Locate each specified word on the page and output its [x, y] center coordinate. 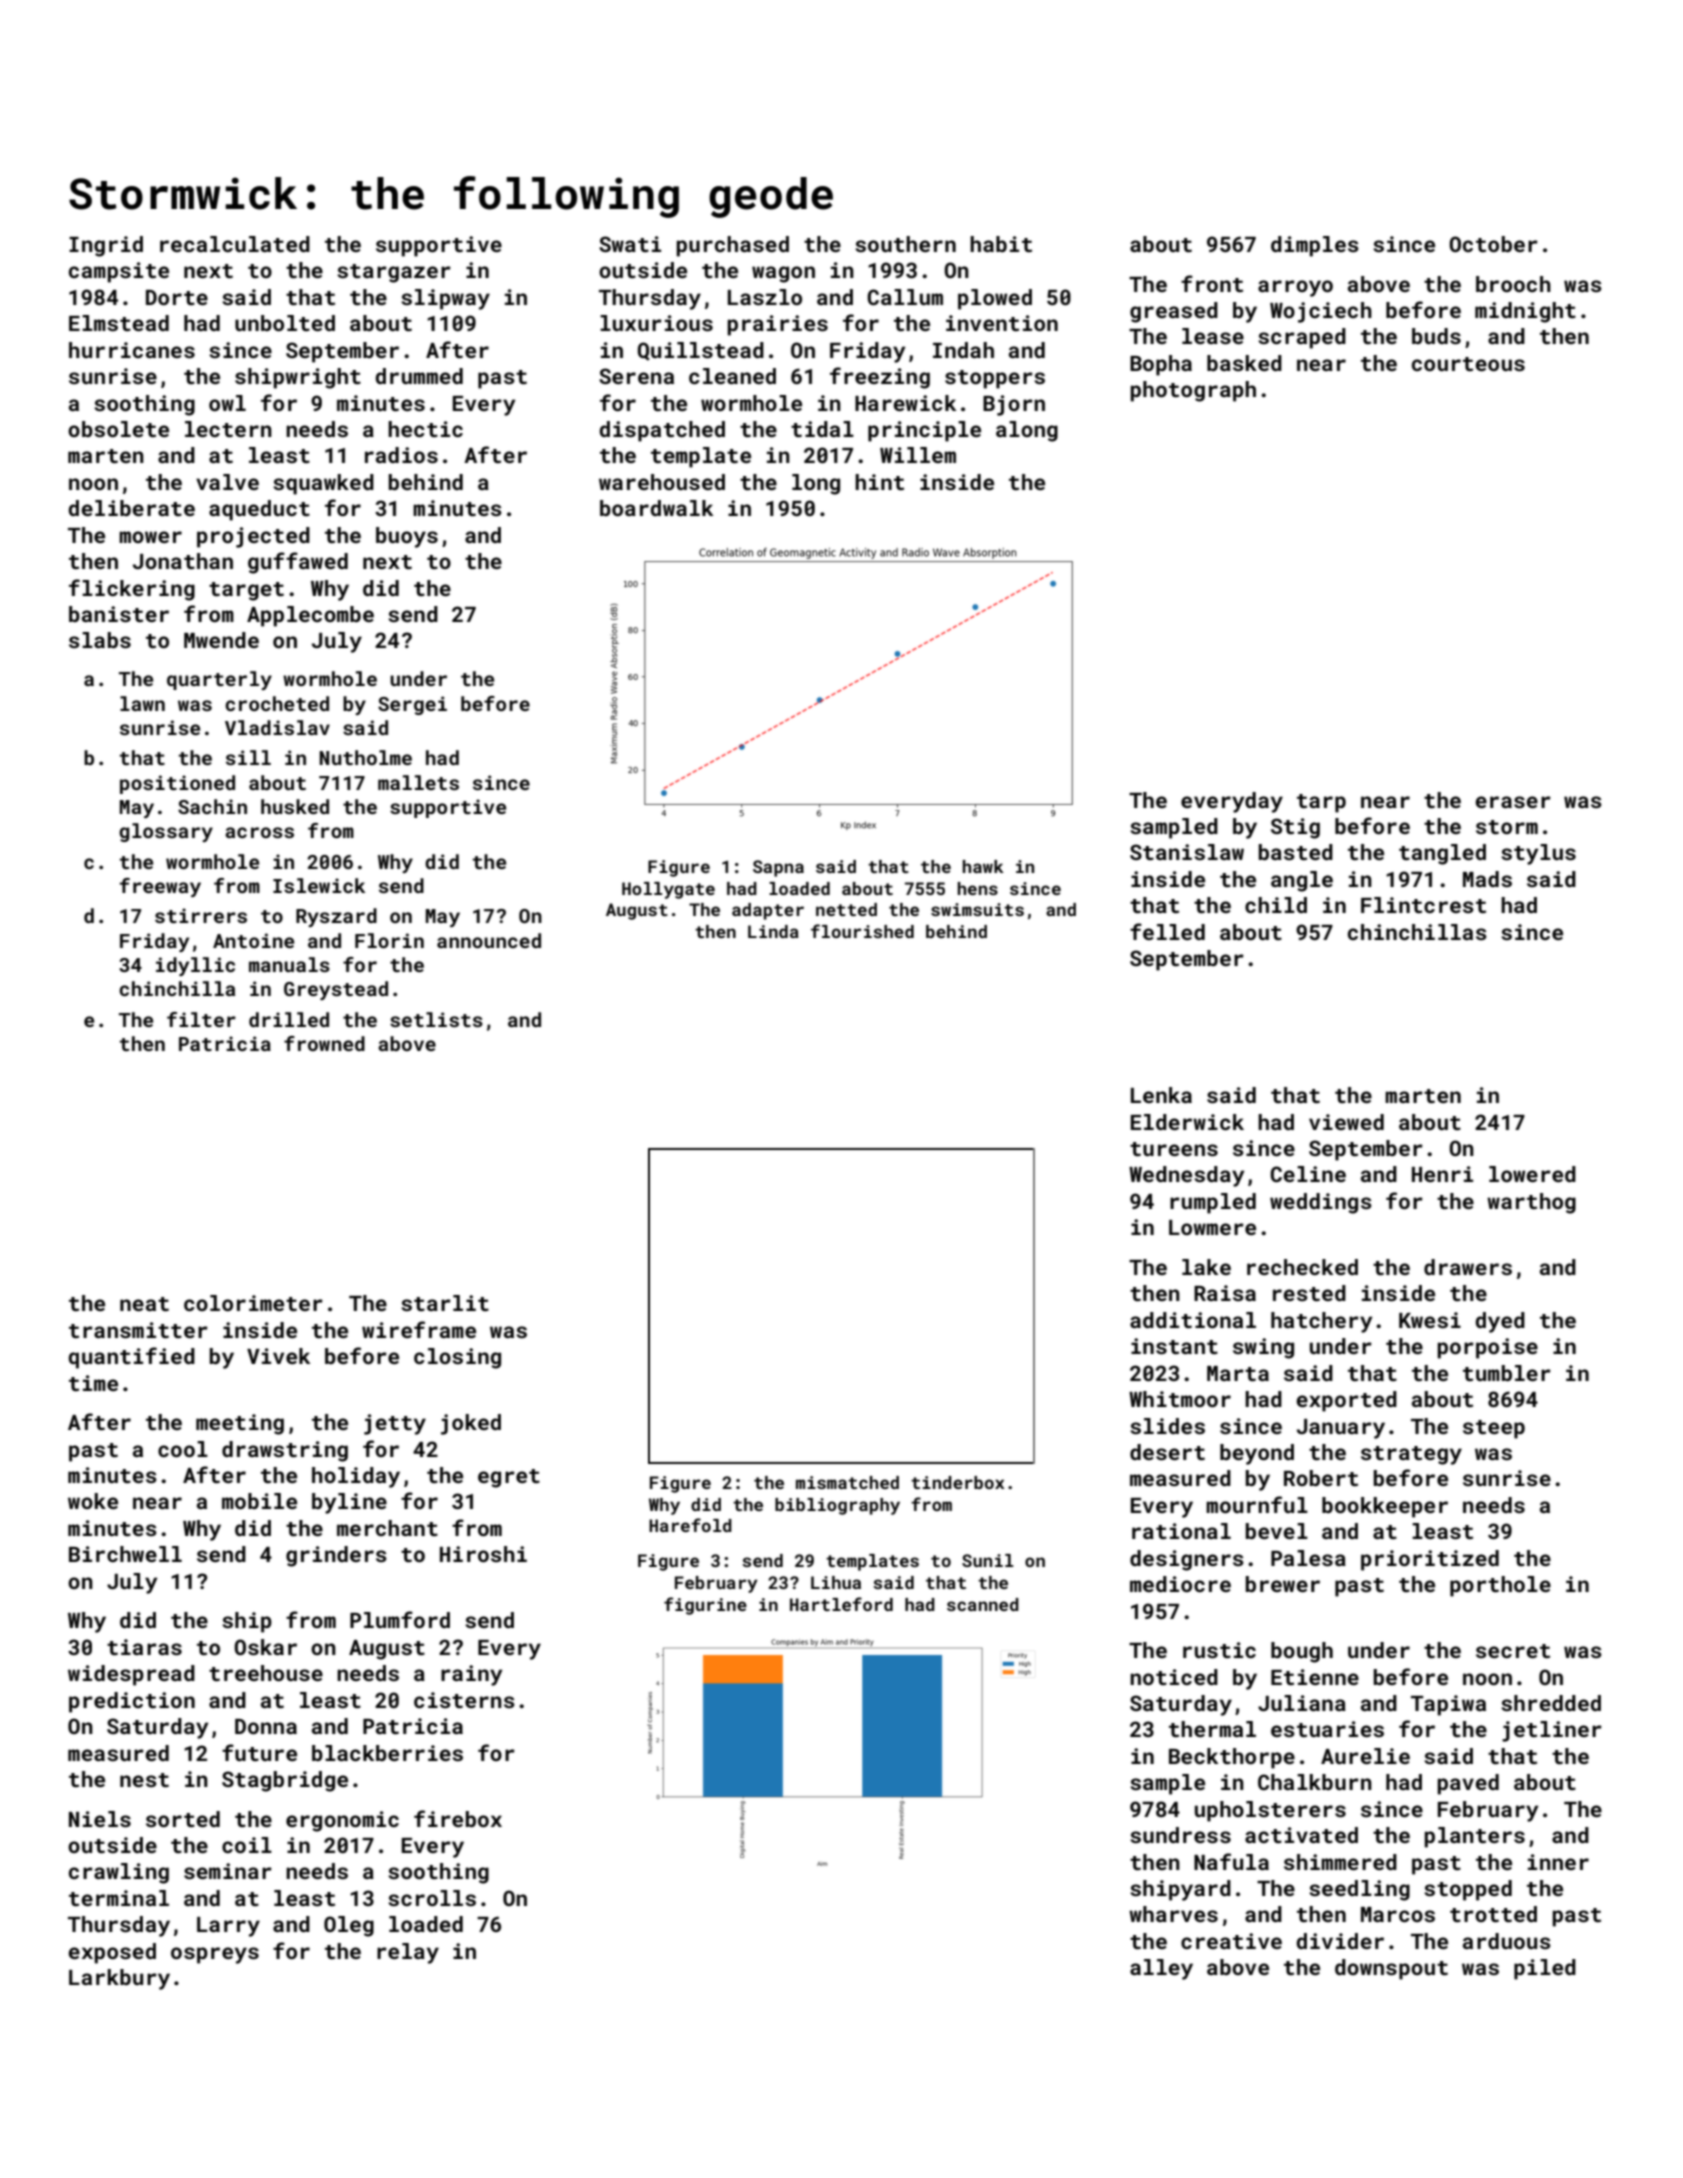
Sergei [412, 705]
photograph [1193, 391]
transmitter [138, 1330]
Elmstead [119, 323]
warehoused [662, 482]
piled [1545, 1969]
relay [408, 1953]
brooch [1513, 284]
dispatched [662, 431]
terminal [119, 1898]
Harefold [690, 1525]
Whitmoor [1180, 1399]
